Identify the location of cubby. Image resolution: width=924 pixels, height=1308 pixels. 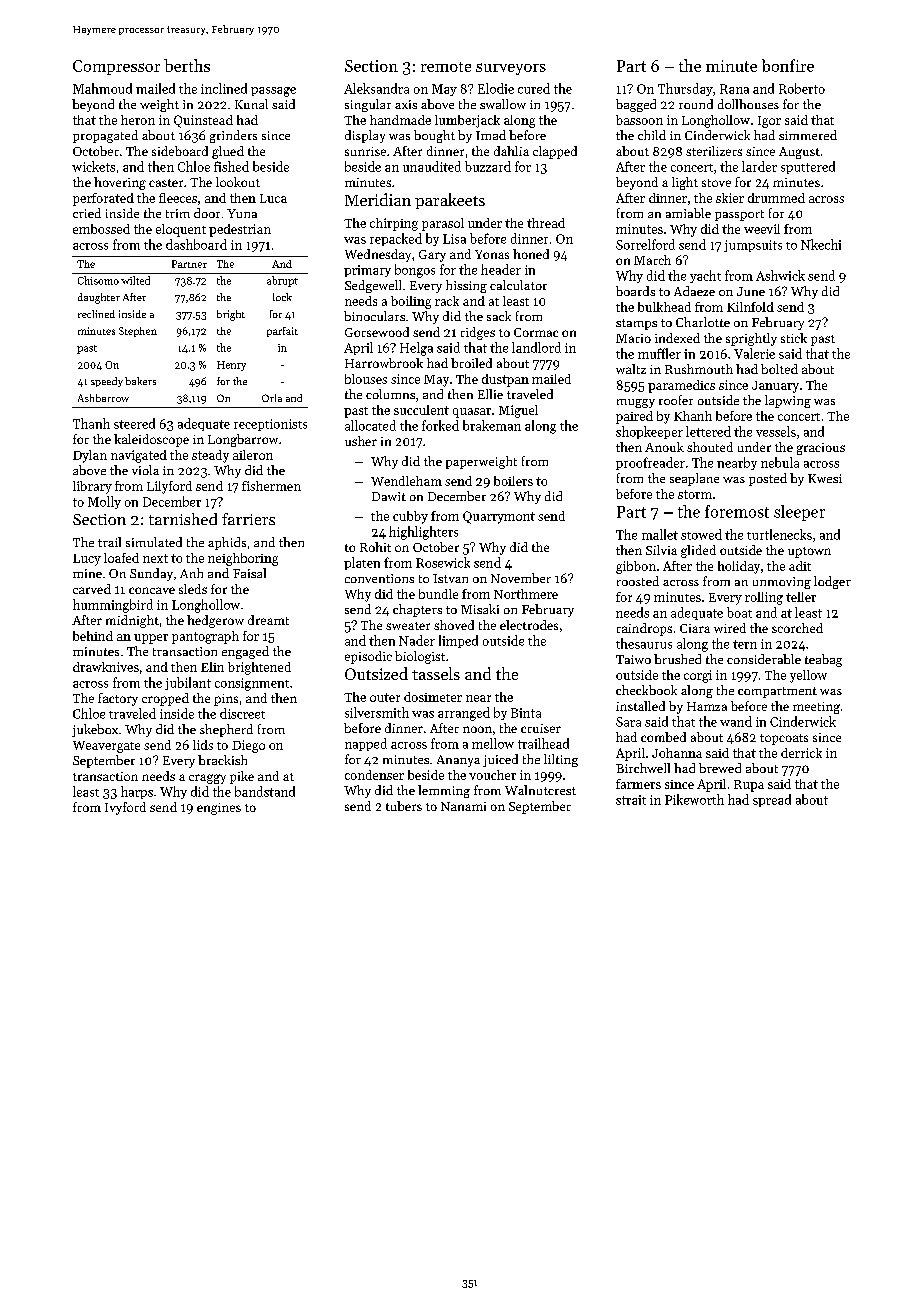
(410, 517).
